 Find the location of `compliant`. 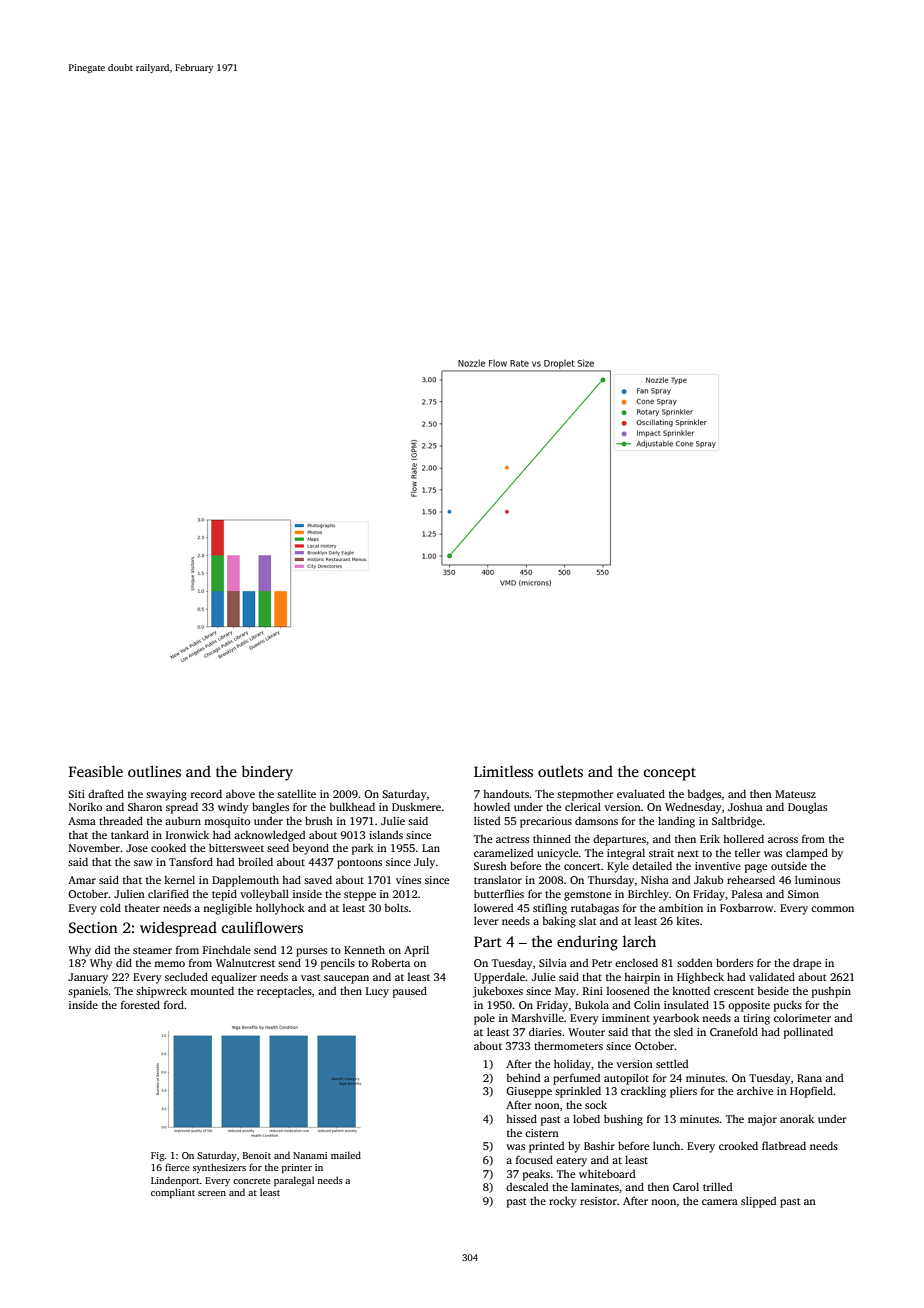

compliant is located at coordinates (173, 1193).
